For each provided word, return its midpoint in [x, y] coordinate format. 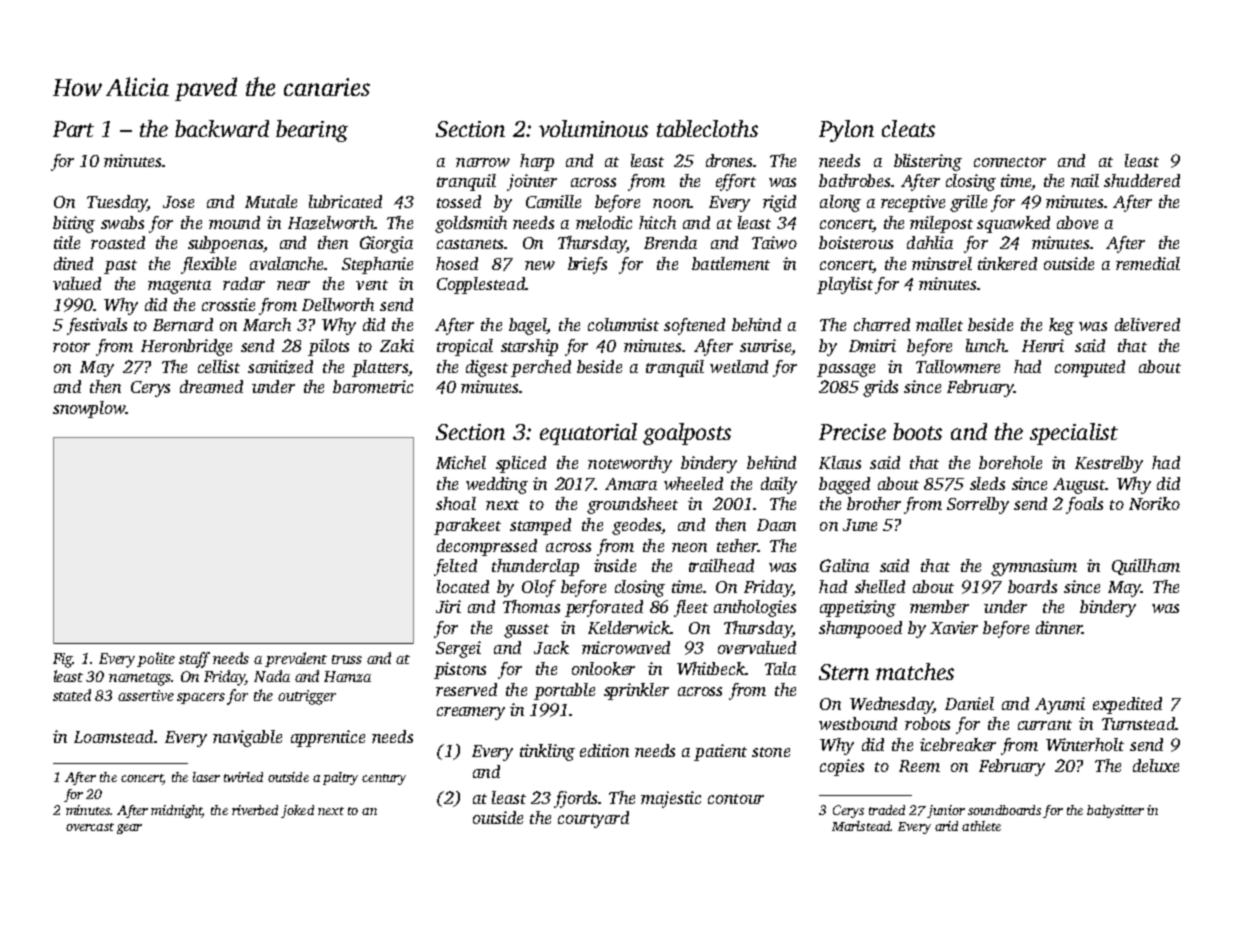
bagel [528, 326]
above [1077, 222]
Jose [178, 202]
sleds [987, 483]
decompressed [487, 547]
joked [297, 811]
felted [455, 567]
